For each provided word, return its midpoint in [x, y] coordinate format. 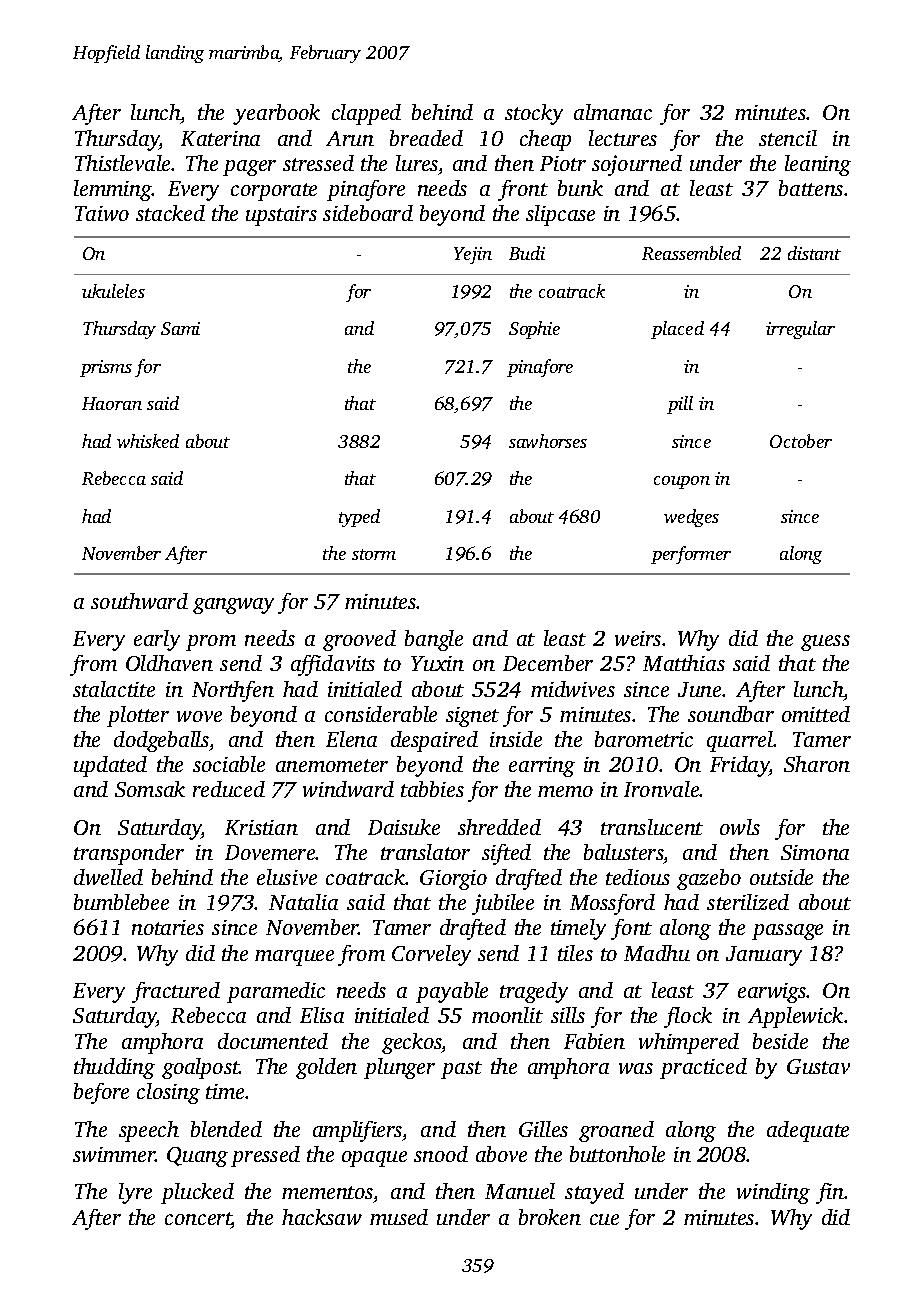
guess [825, 643]
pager [249, 168]
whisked [148, 441]
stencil [788, 138]
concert [198, 1220]
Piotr [563, 163]
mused [399, 1217]
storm [374, 554]
